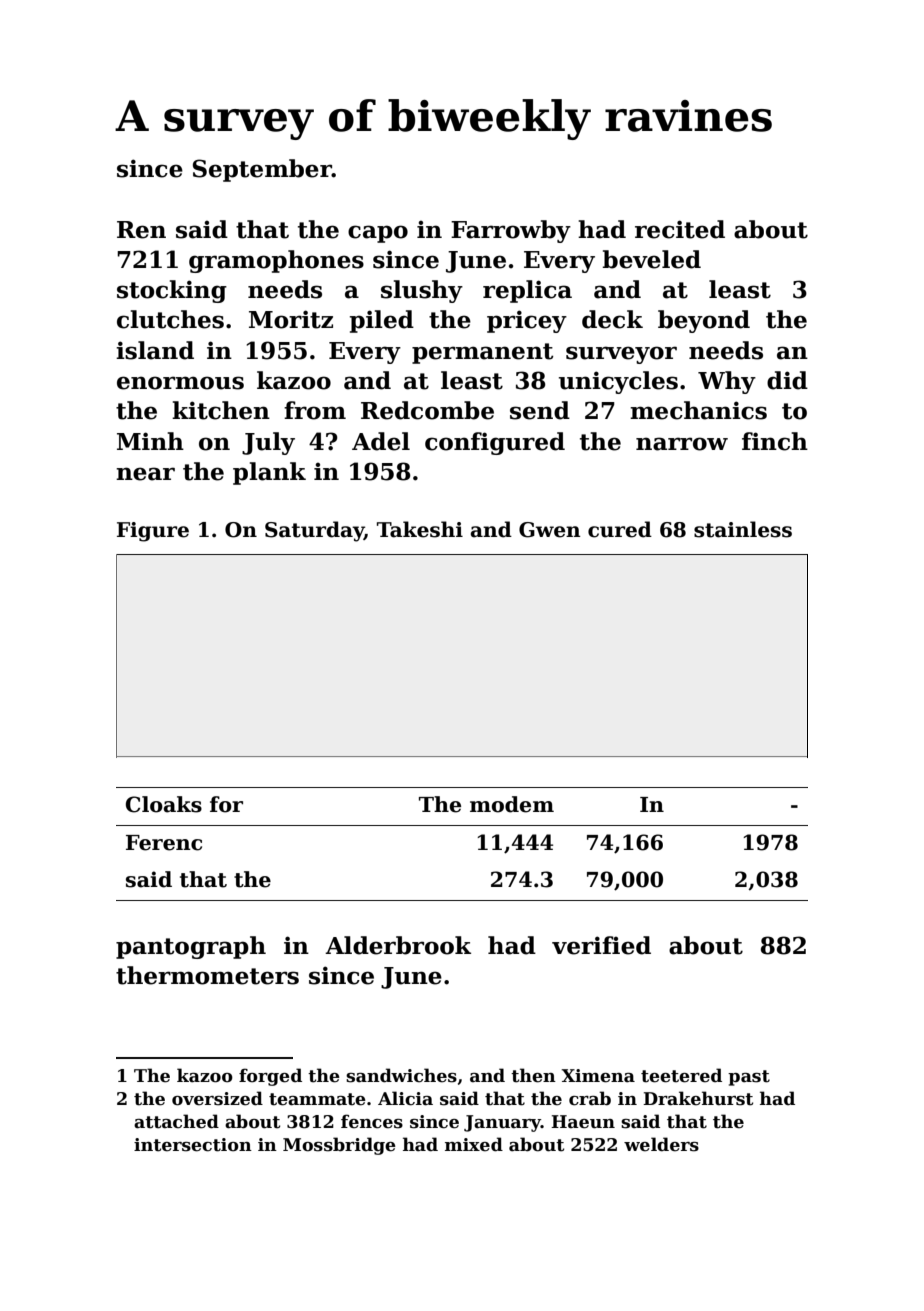 The height and width of the page is (1311, 924). I want to click on clutches, so click(170, 319).
